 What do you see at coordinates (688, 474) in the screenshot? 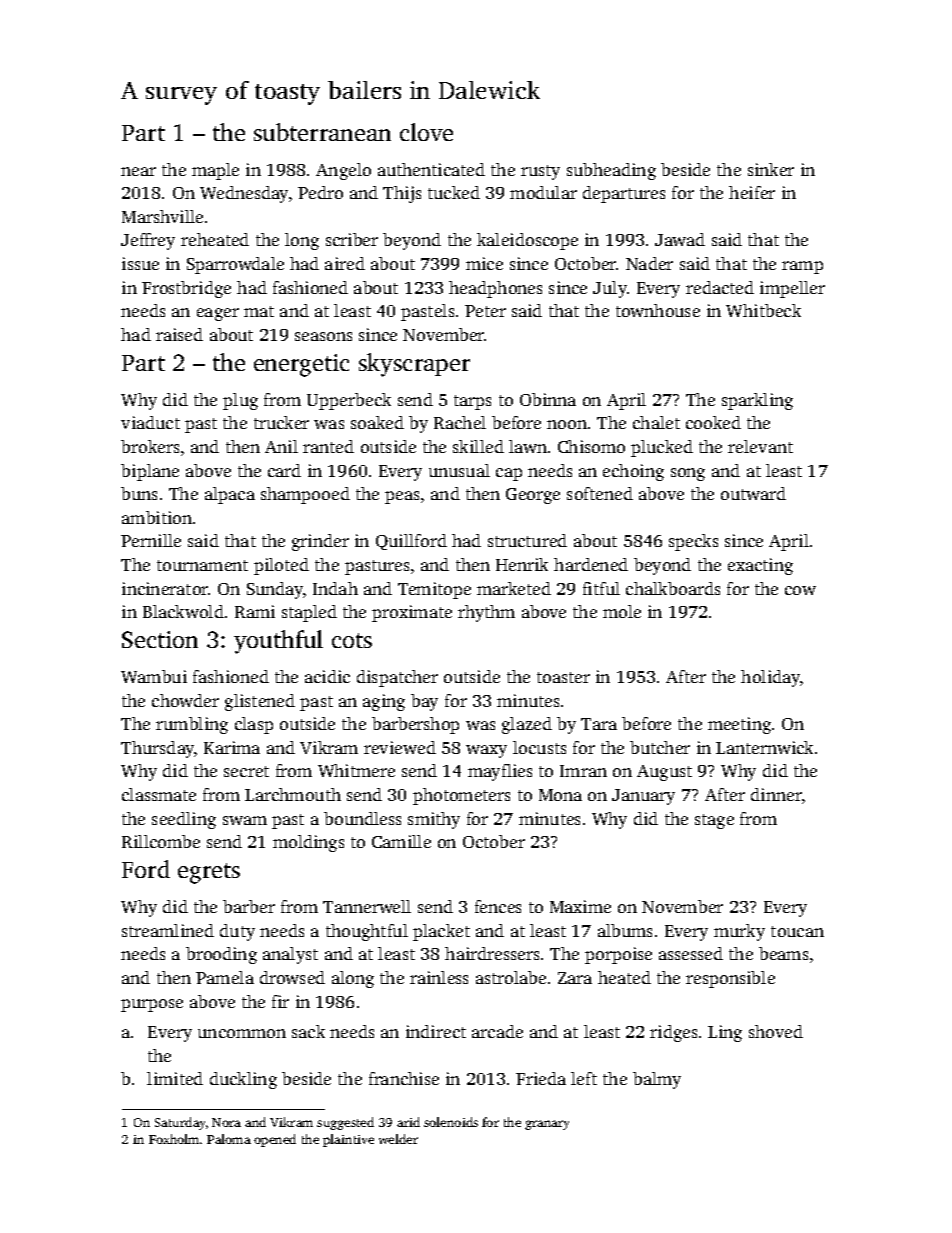
I see `song` at bounding box center [688, 474].
